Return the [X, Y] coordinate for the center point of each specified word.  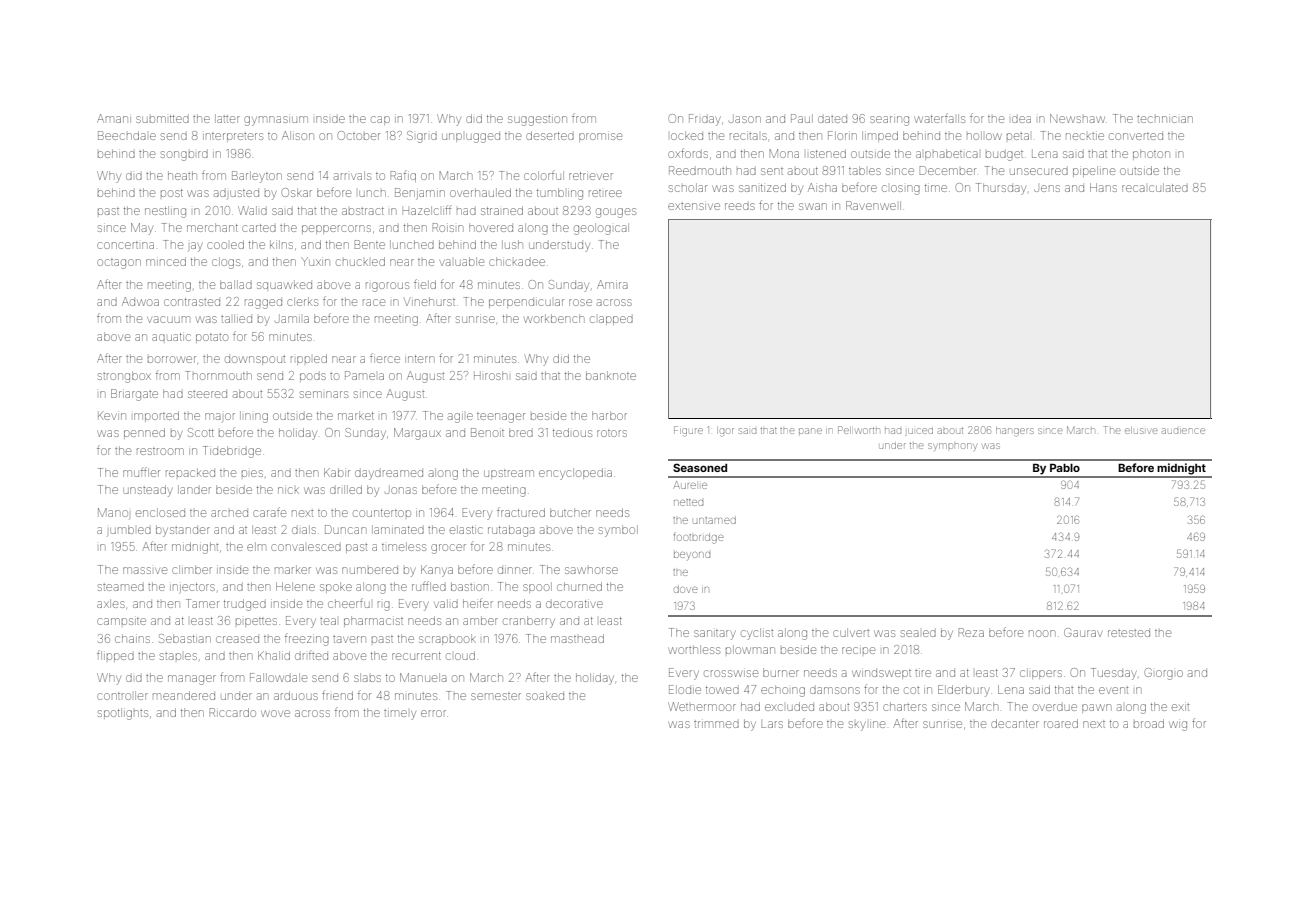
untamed [714, 520]
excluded [789, 706]
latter [227, 118]
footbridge [699, 538]
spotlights [123, 714]
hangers [1015, 432]
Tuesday [1113, 674]
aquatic [171, 337]
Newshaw [1077, 118]
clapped [611, 320]
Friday [704, 120]
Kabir [337, 472]
